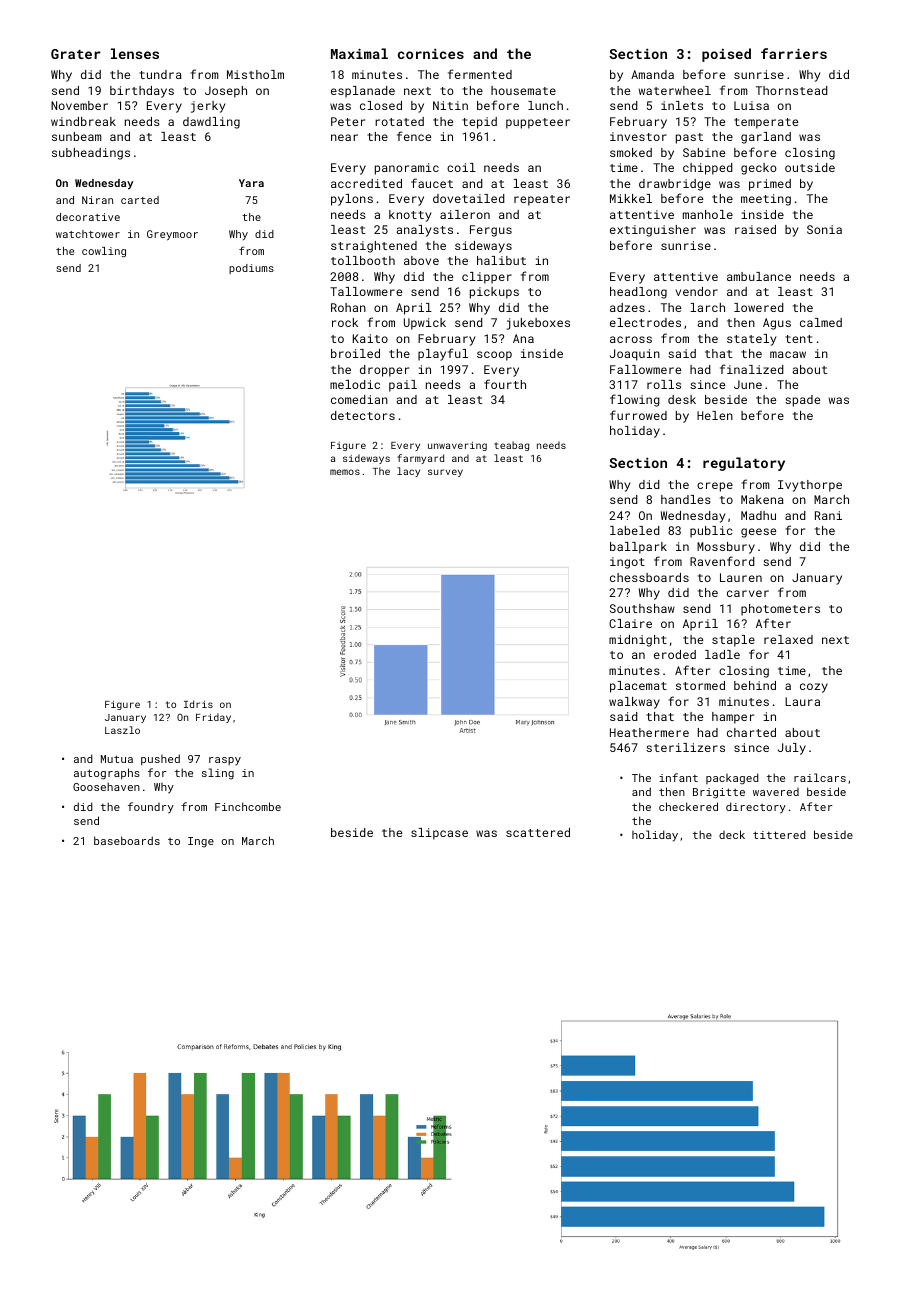 The width and height of the screenshot is (908, 1316). I want to click on Helen, so click(715, 415).
